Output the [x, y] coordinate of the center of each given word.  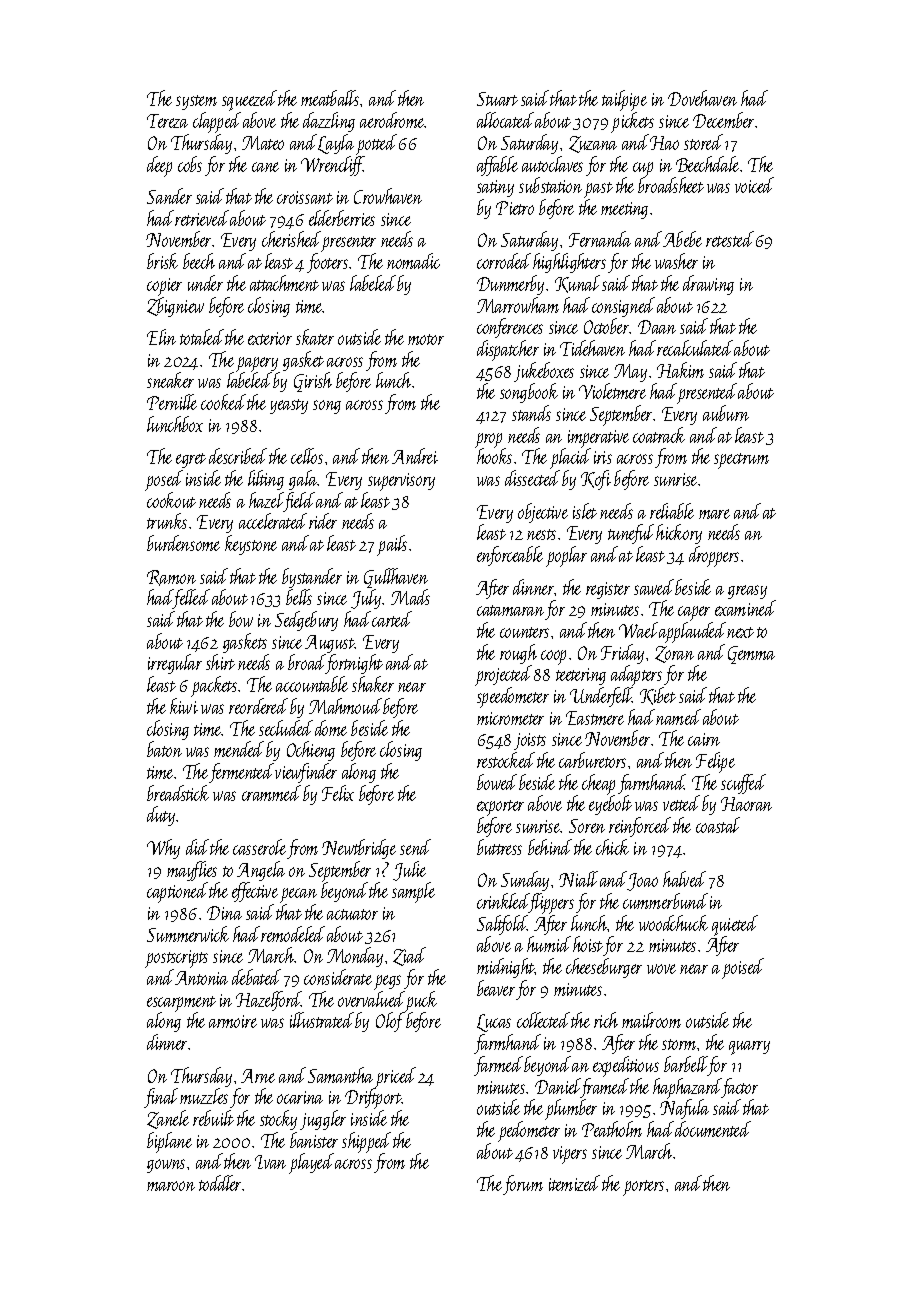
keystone [251, 545]
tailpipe [624, 100]
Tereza [167, 121]
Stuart [497, 99]
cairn [704, 739]
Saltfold [502, 925]
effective [255, 892]
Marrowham [518, 305]
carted [392, 619]
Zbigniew [175, 307]
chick [612, 847]
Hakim [680, 370]
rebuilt [213, 1118]
